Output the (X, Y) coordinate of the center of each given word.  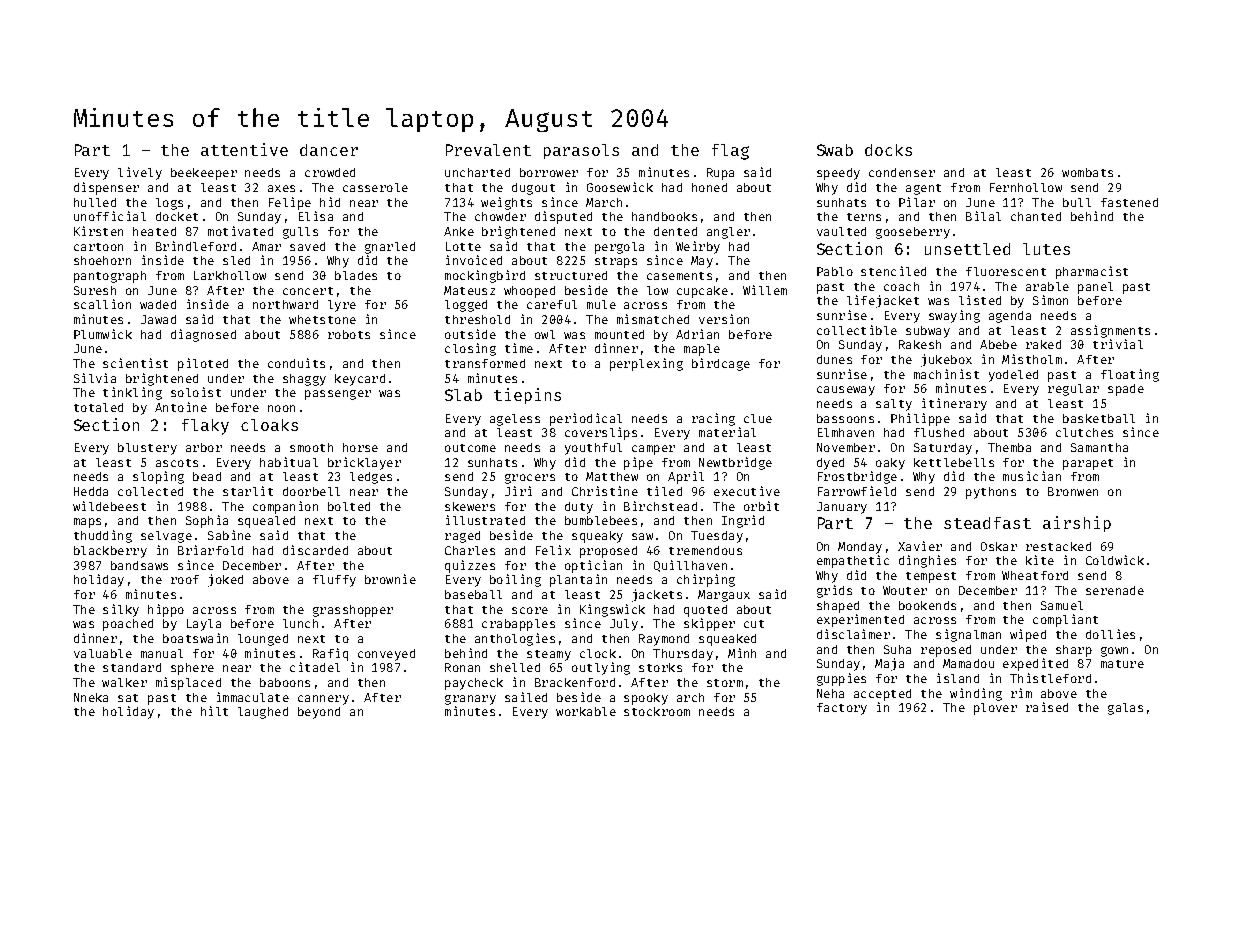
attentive (244, 149)
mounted (619, 334)
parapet (1088, 464)
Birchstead (660, 506)
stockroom (657, 711)
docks (888, 150)
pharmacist (1092, 272)
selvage (166, 537)
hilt (214, 711)
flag (730, 152)
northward (285, 304)
